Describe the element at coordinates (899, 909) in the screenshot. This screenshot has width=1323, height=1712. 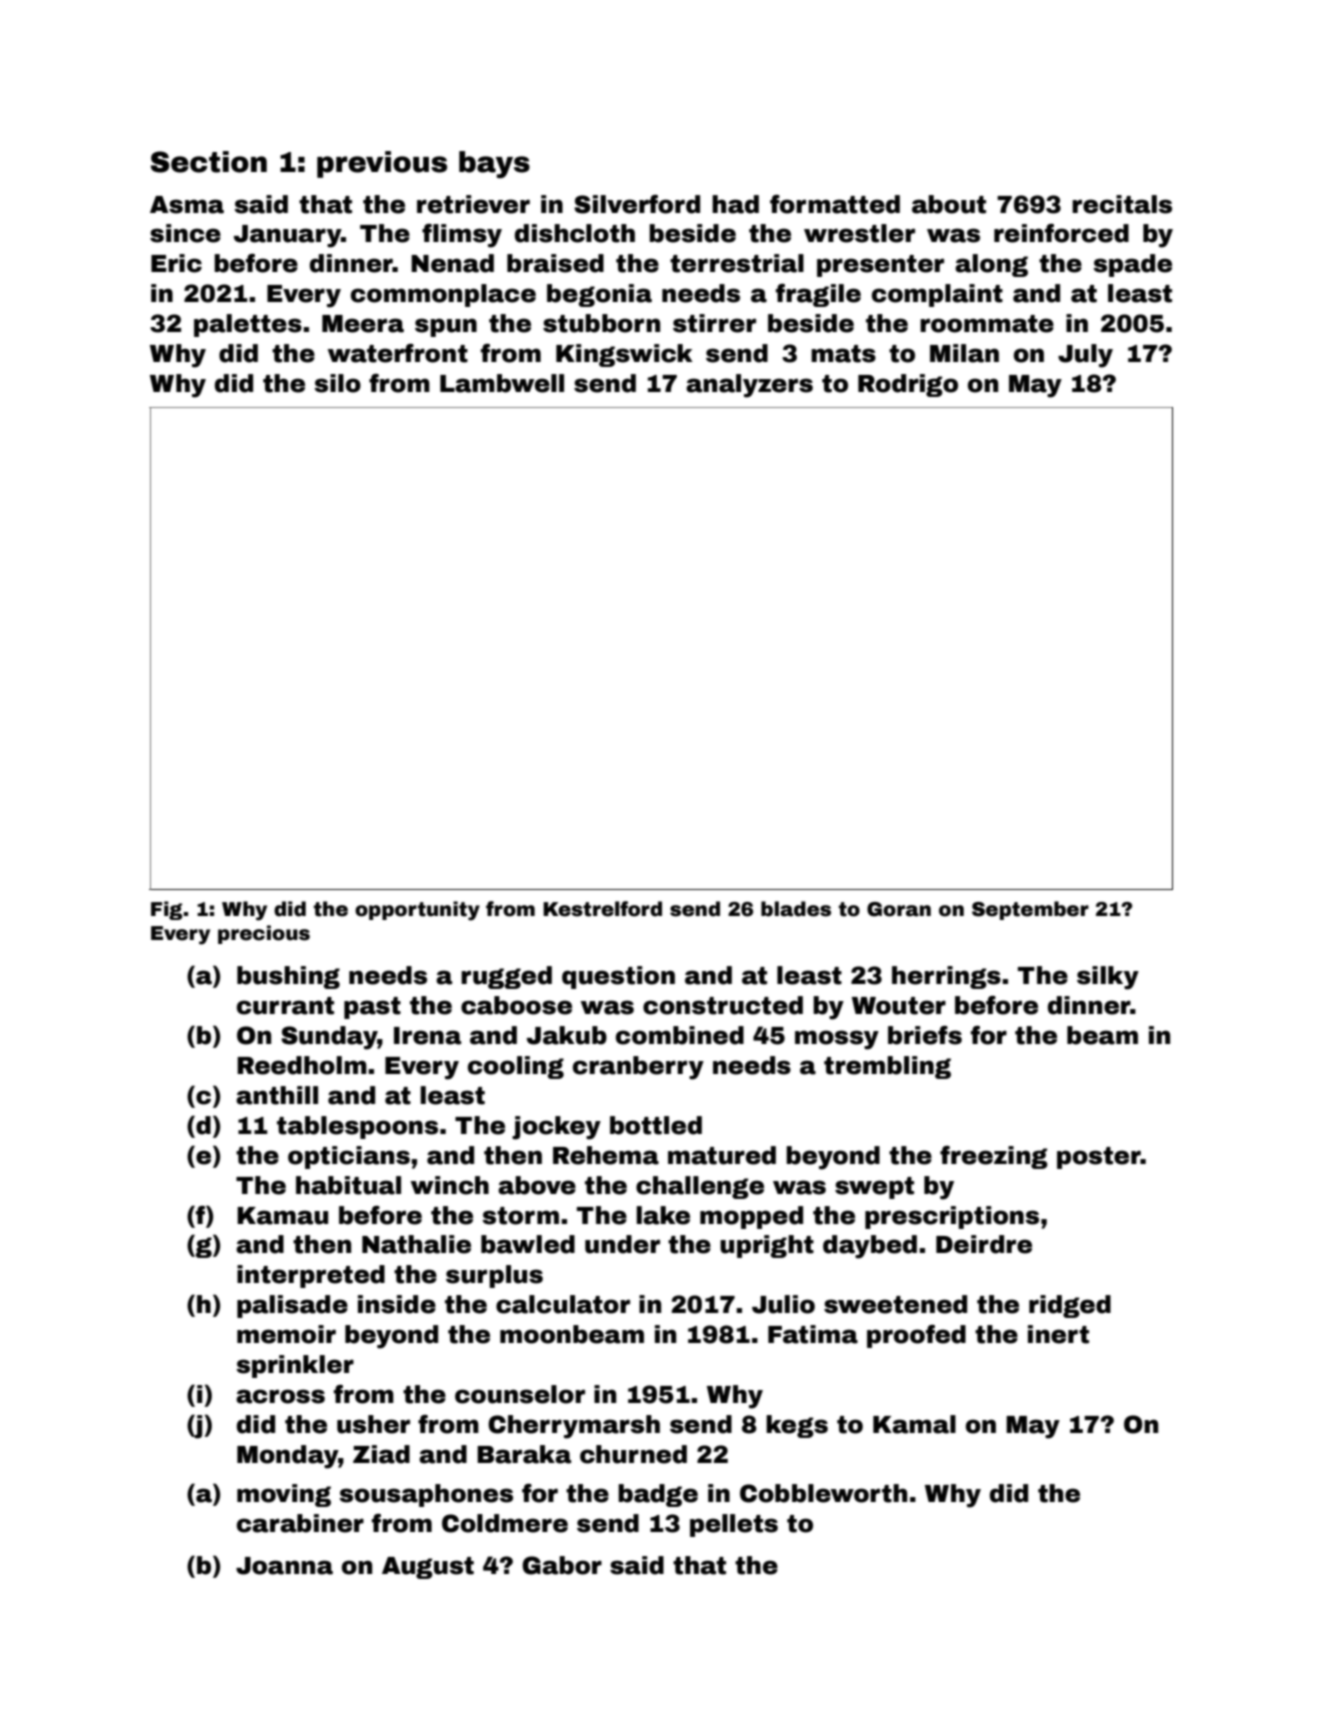
I see `Goran` at that location.
